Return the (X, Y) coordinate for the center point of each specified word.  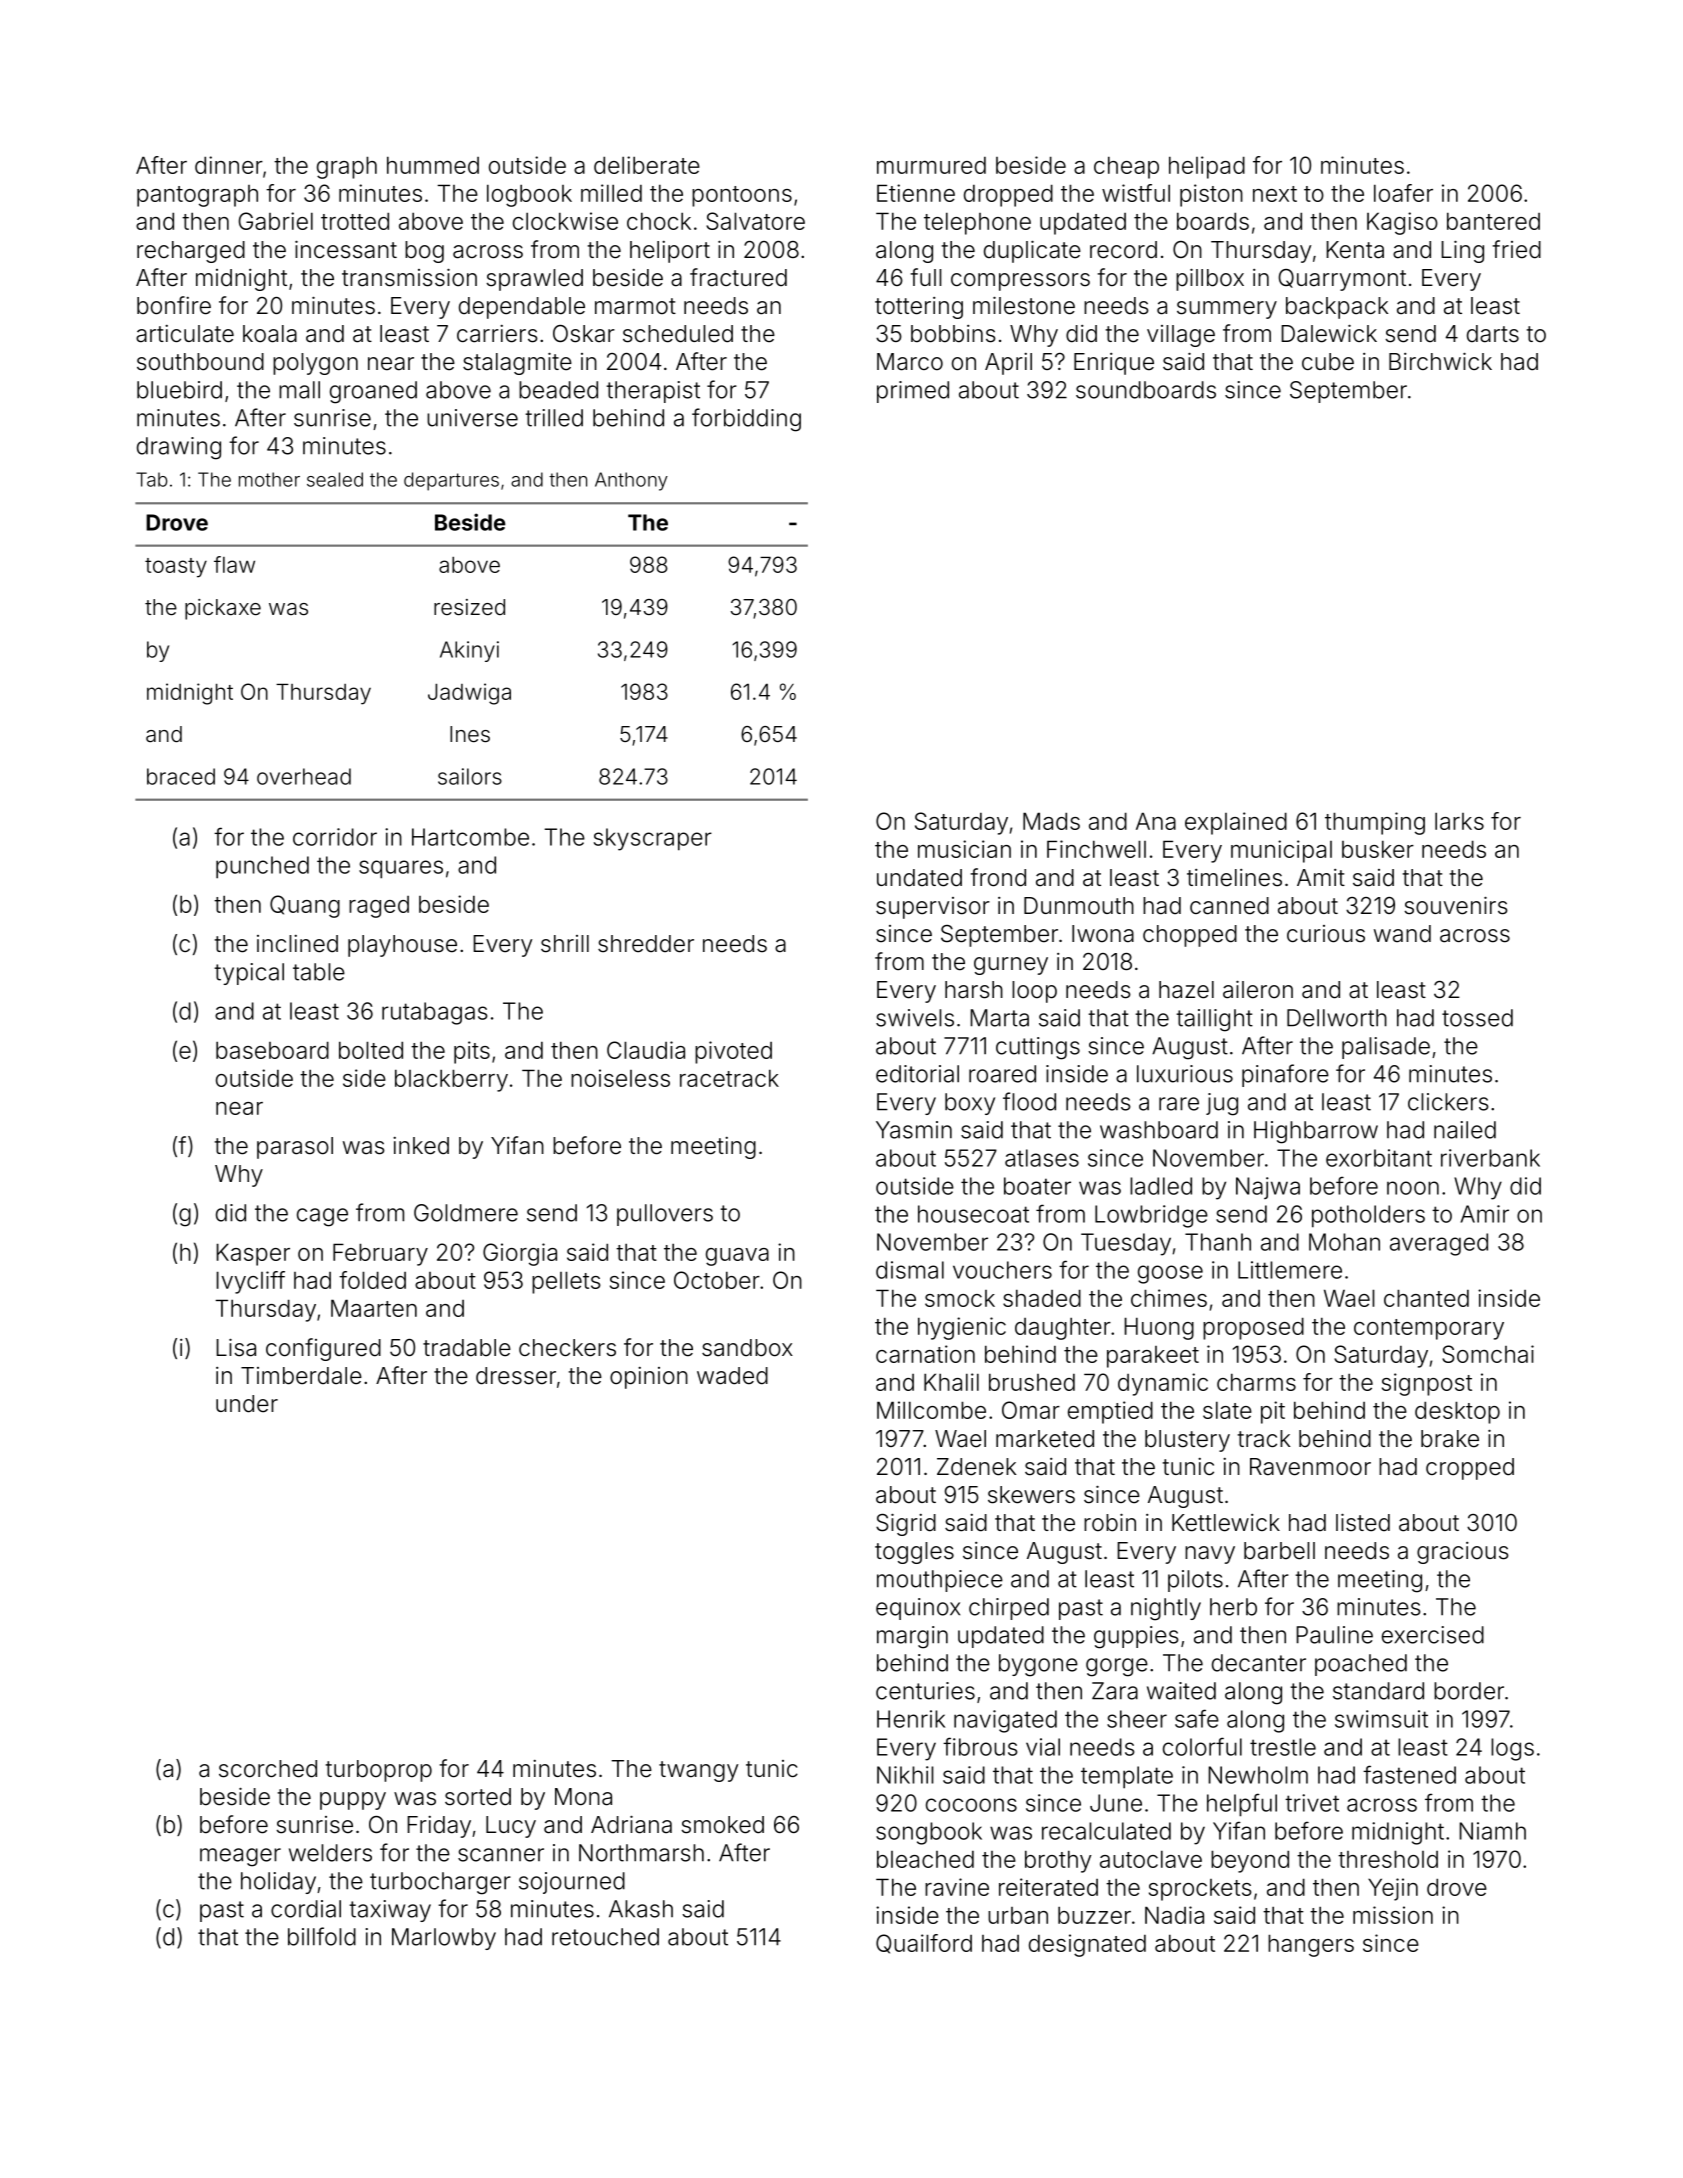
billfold (322, 1936)
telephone (977, 223)
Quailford (924, 1944)
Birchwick (1440, 361)
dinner (229, 165)
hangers (1311, 1945)
